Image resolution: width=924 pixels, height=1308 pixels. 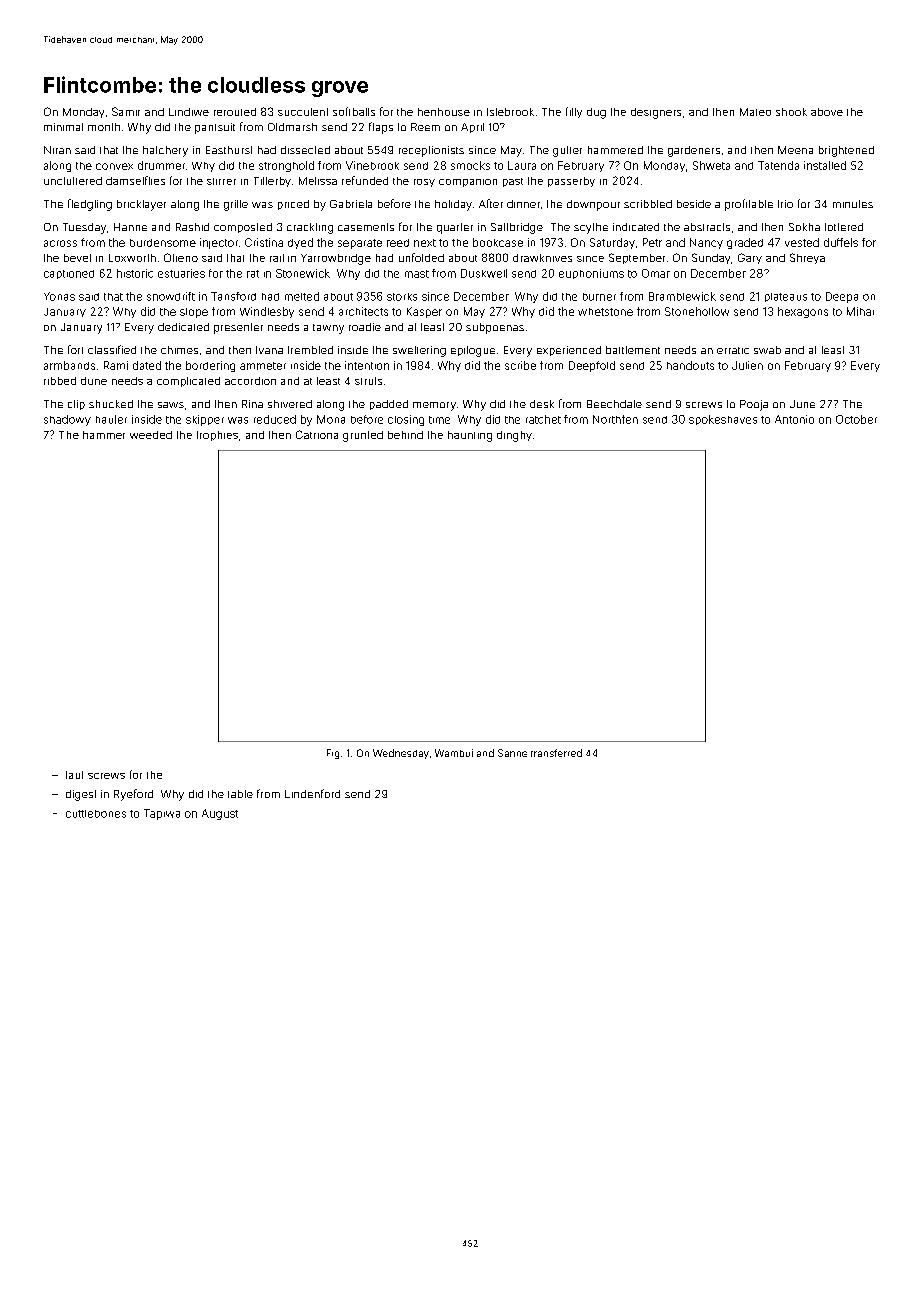 What do you see at coordinates (512, 753) in the screenshot?
I see `Sanne` at bounding box center [512, 753].
